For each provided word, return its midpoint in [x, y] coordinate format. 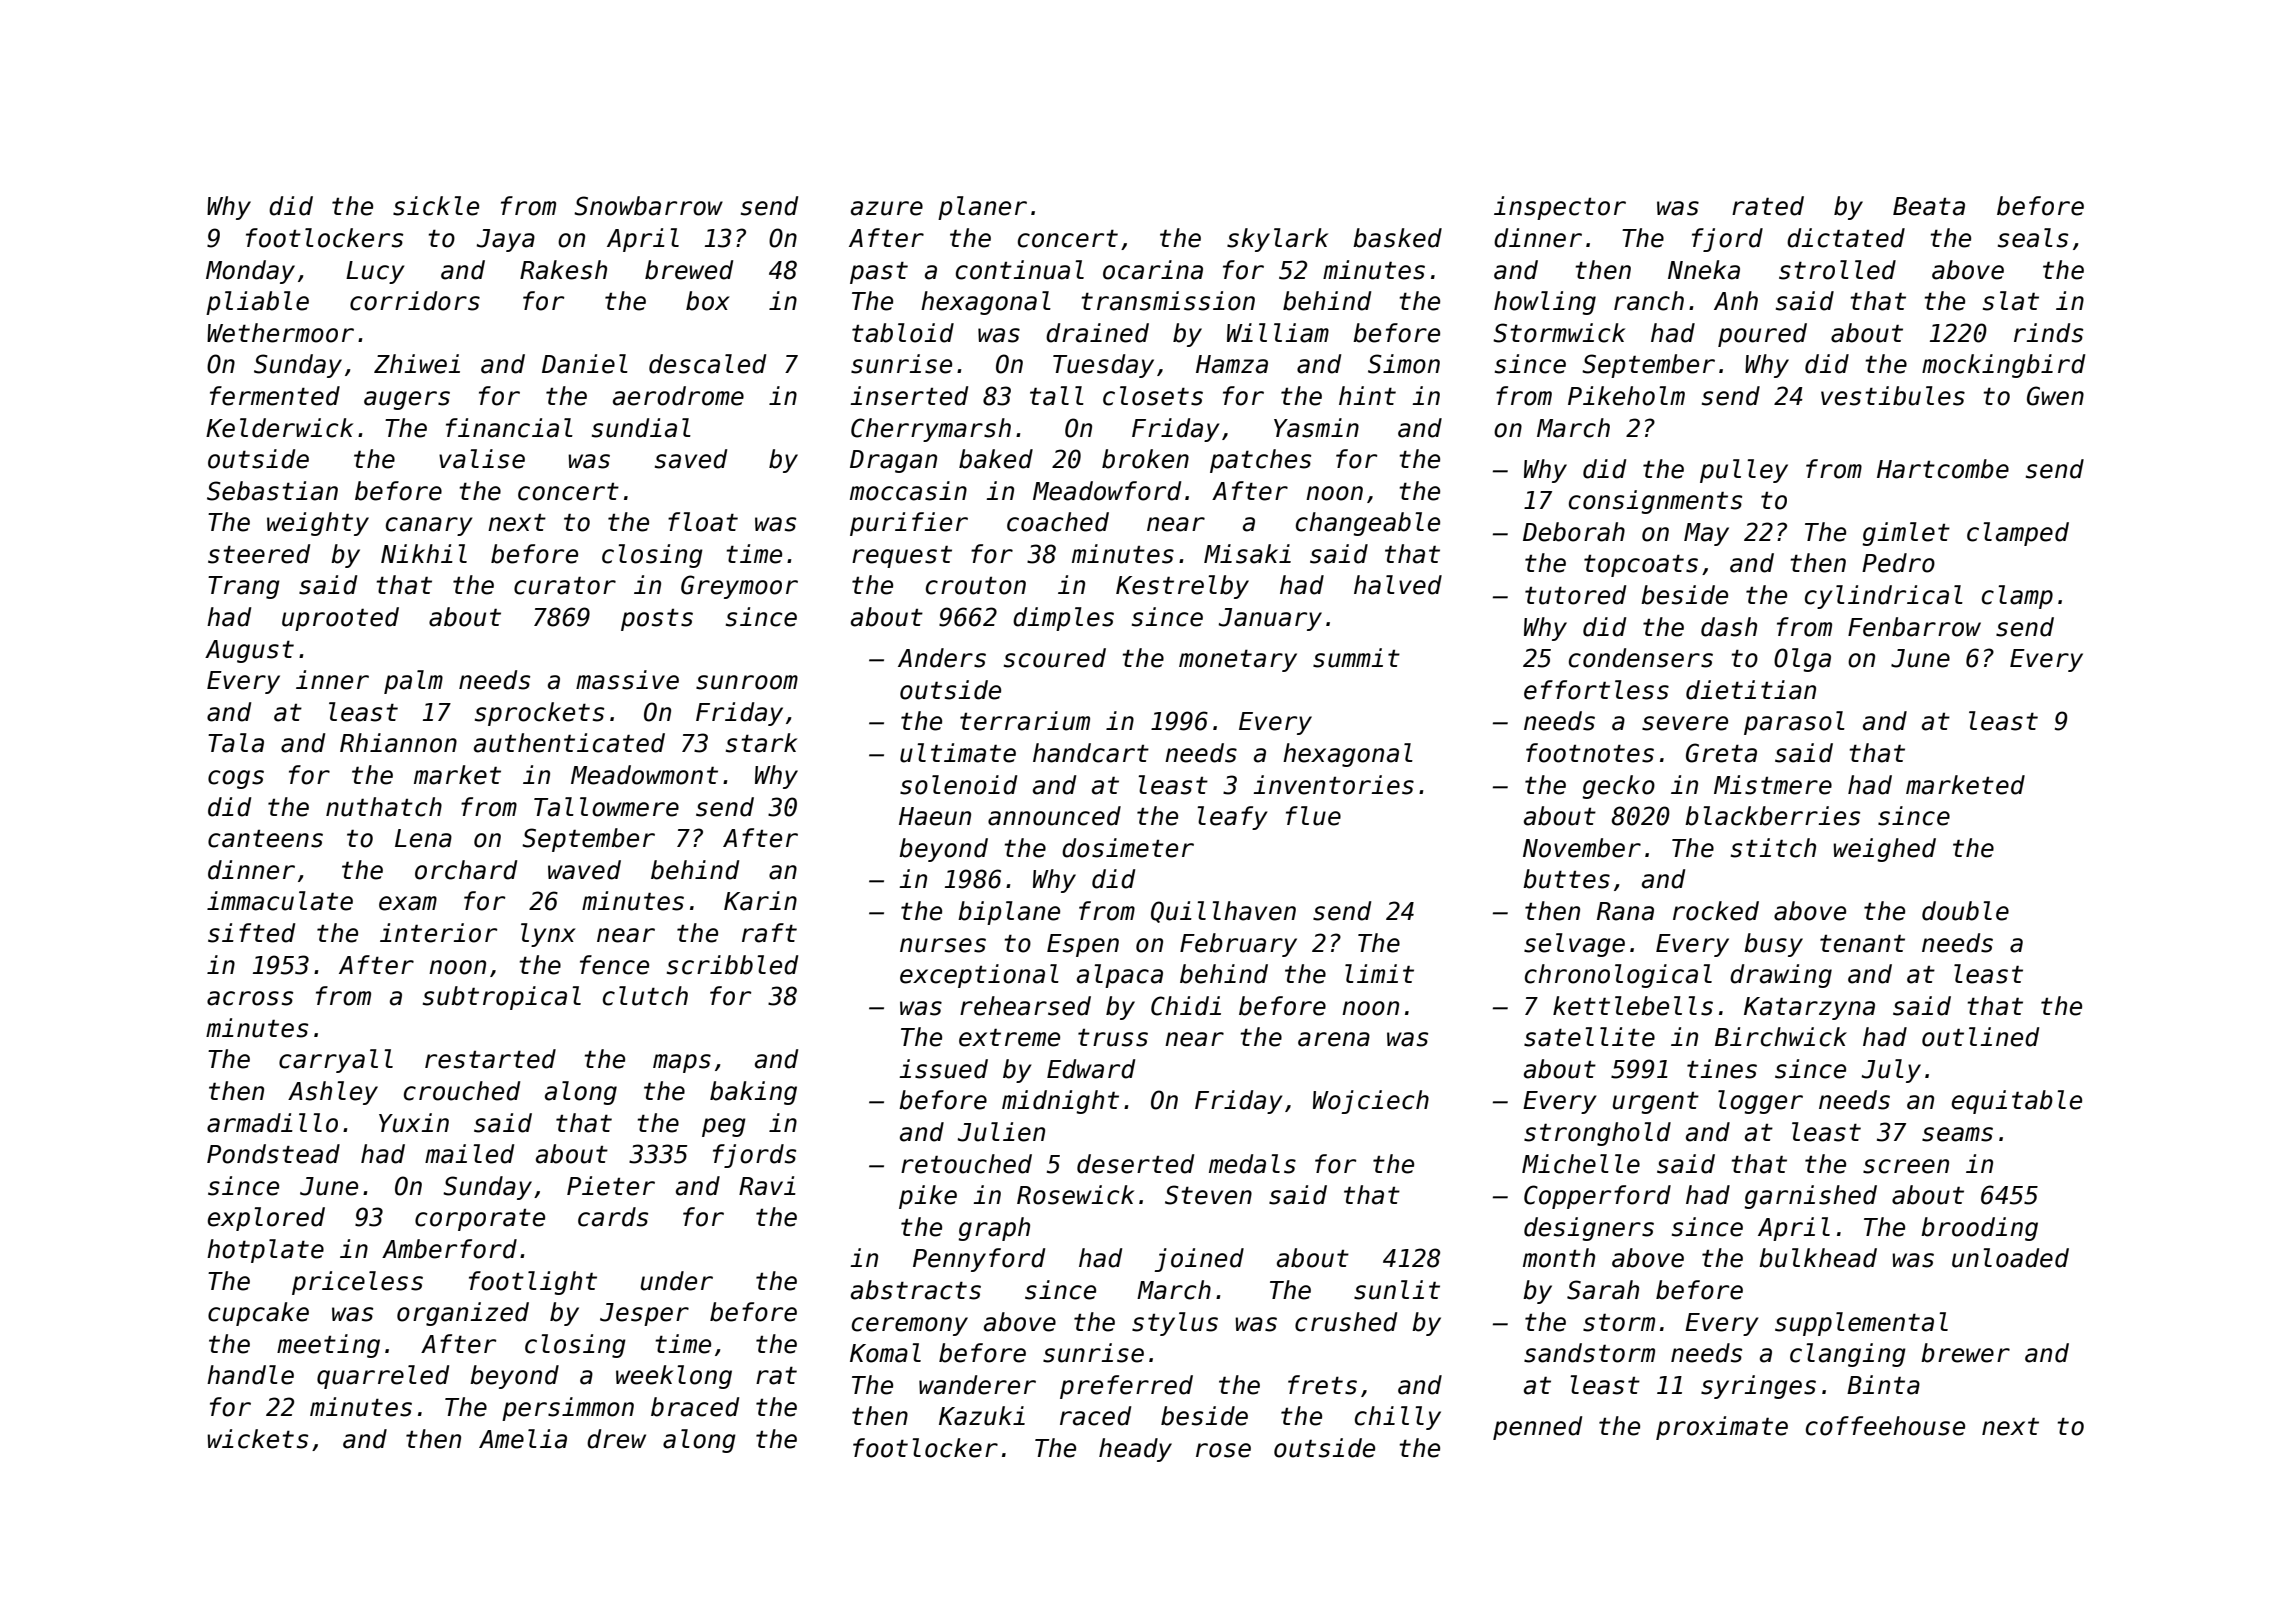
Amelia [523, 1439]
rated [1768, 206]
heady [1135, 1450]
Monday [250, 272]
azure [887, 208]
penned [1537, 1428]
